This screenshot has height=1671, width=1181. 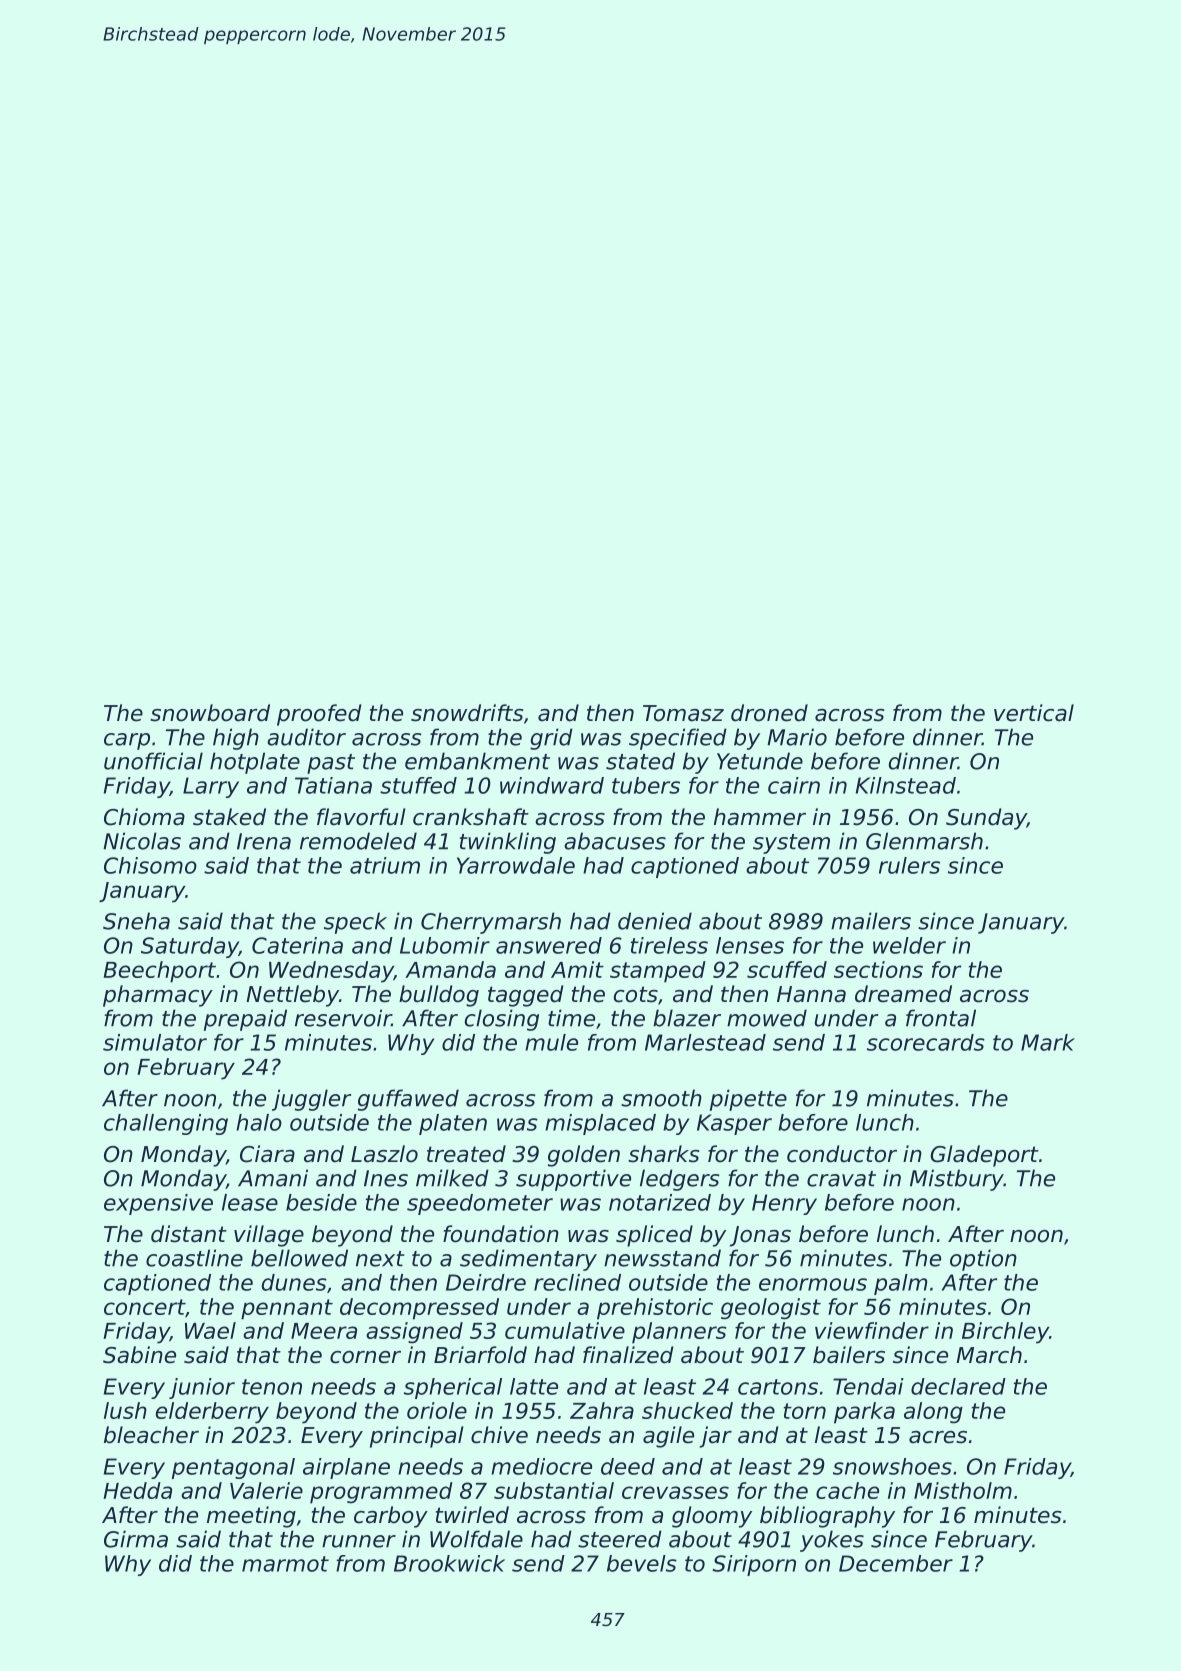 What do you see at coordinates (985, 1156) in the screenshot?
I see `Gladeport` at bounding box center [985, 1156].
